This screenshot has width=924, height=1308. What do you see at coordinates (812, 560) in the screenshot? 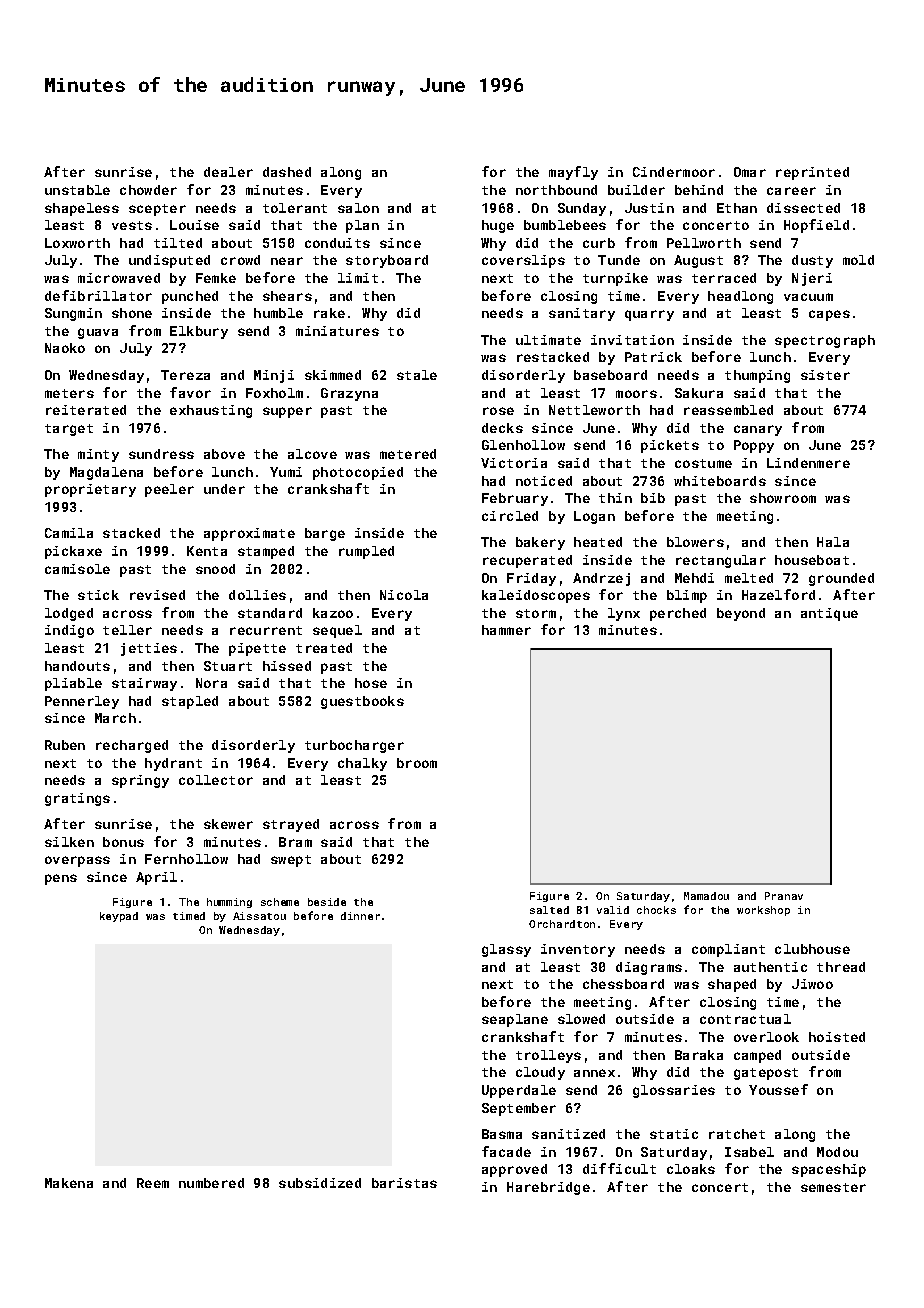
I see `houseboat` at bounding box center [812, 560].
